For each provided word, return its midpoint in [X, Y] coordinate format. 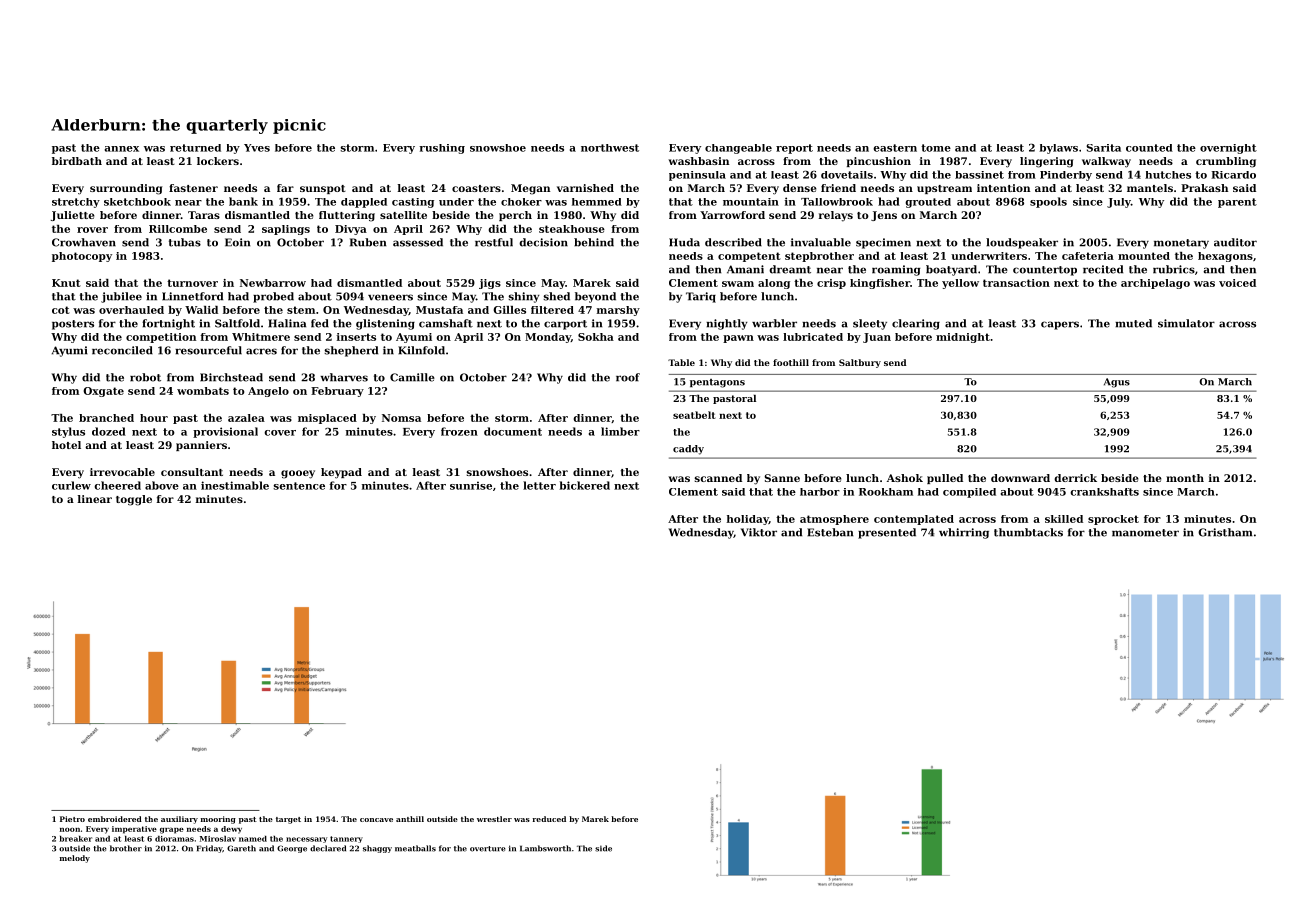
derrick [1075, 478]
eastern [895, 148]
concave [376, 820]
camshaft [446, 323]
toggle [134, 500]
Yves [257, 148]
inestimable [235, 485]
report [794, 149]
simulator [1186, 323]
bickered [584, 485]
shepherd [351, 351]
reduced [549, 819]
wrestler [494, 819]
